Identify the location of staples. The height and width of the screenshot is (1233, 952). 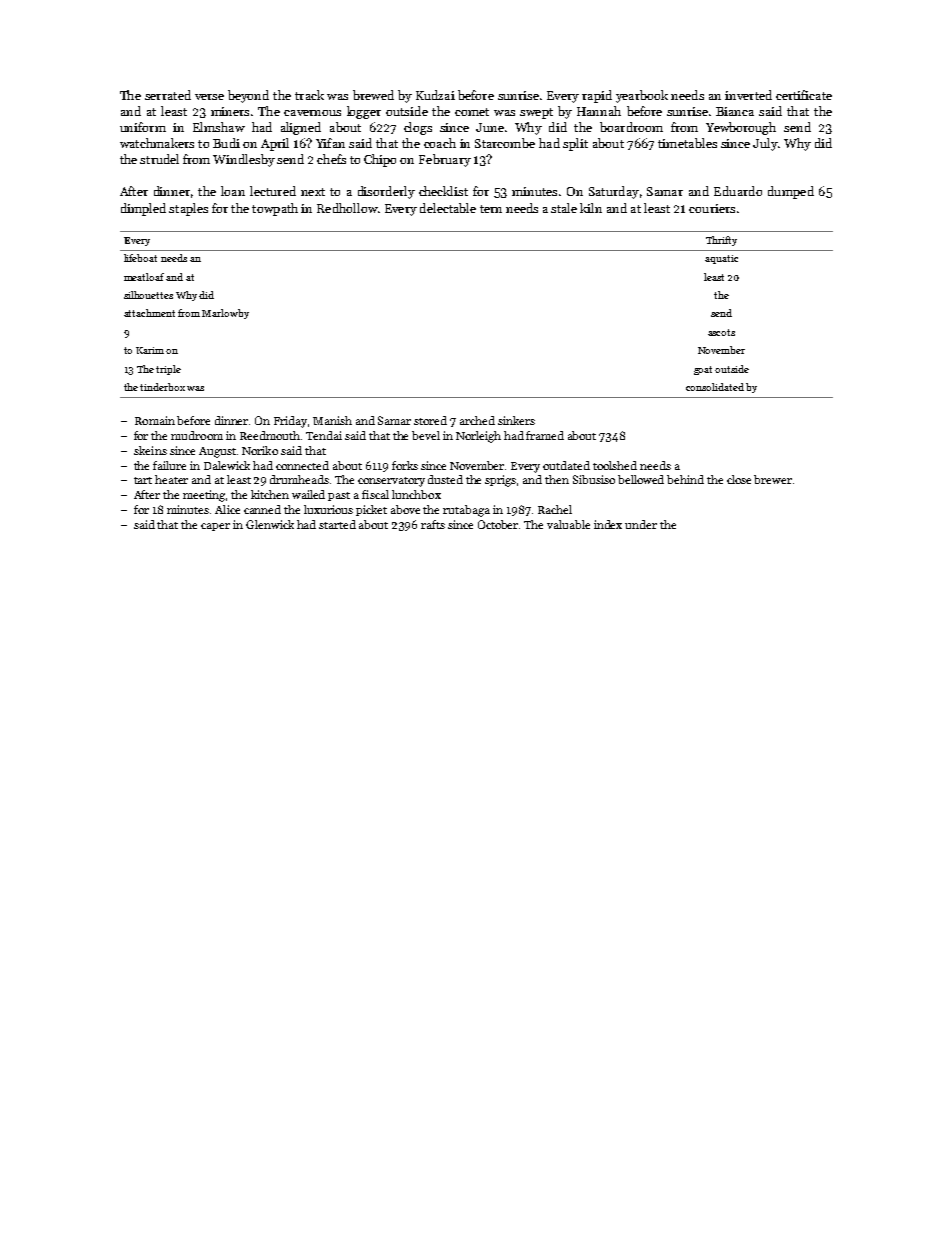
(188, 209).
